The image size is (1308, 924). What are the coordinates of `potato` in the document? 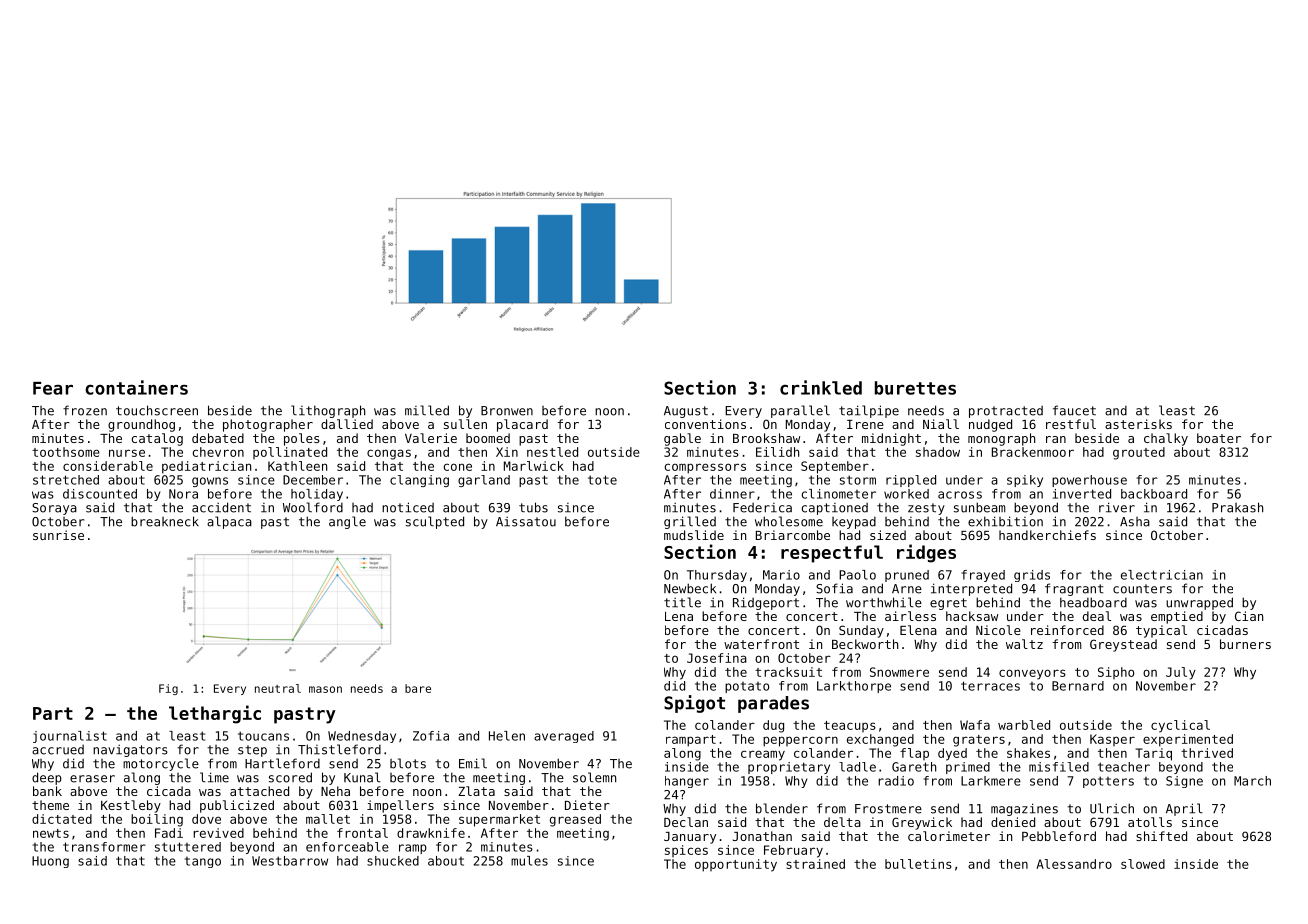 It's located at (747, 687).
